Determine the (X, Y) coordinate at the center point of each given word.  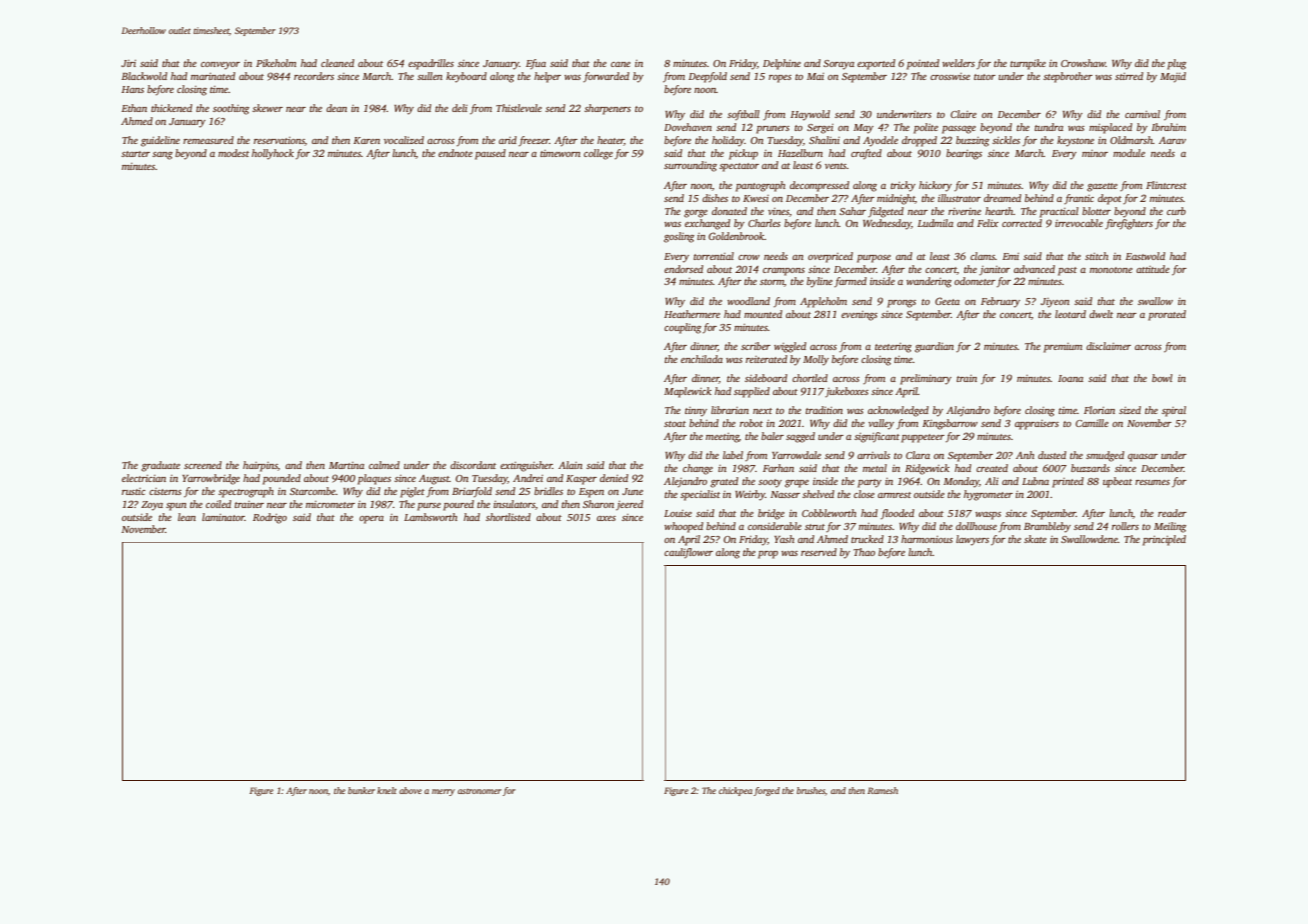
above (410, 790)
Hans (132, 89)
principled (1164, 540)
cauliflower (688, 553)
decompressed (819, 186)
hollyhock (273, 154)
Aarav (1172, 140)
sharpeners (607, 109)
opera (371, 520)
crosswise (950, 76)
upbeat (1117, 482)
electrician (144, 478)
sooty (770, 483)
